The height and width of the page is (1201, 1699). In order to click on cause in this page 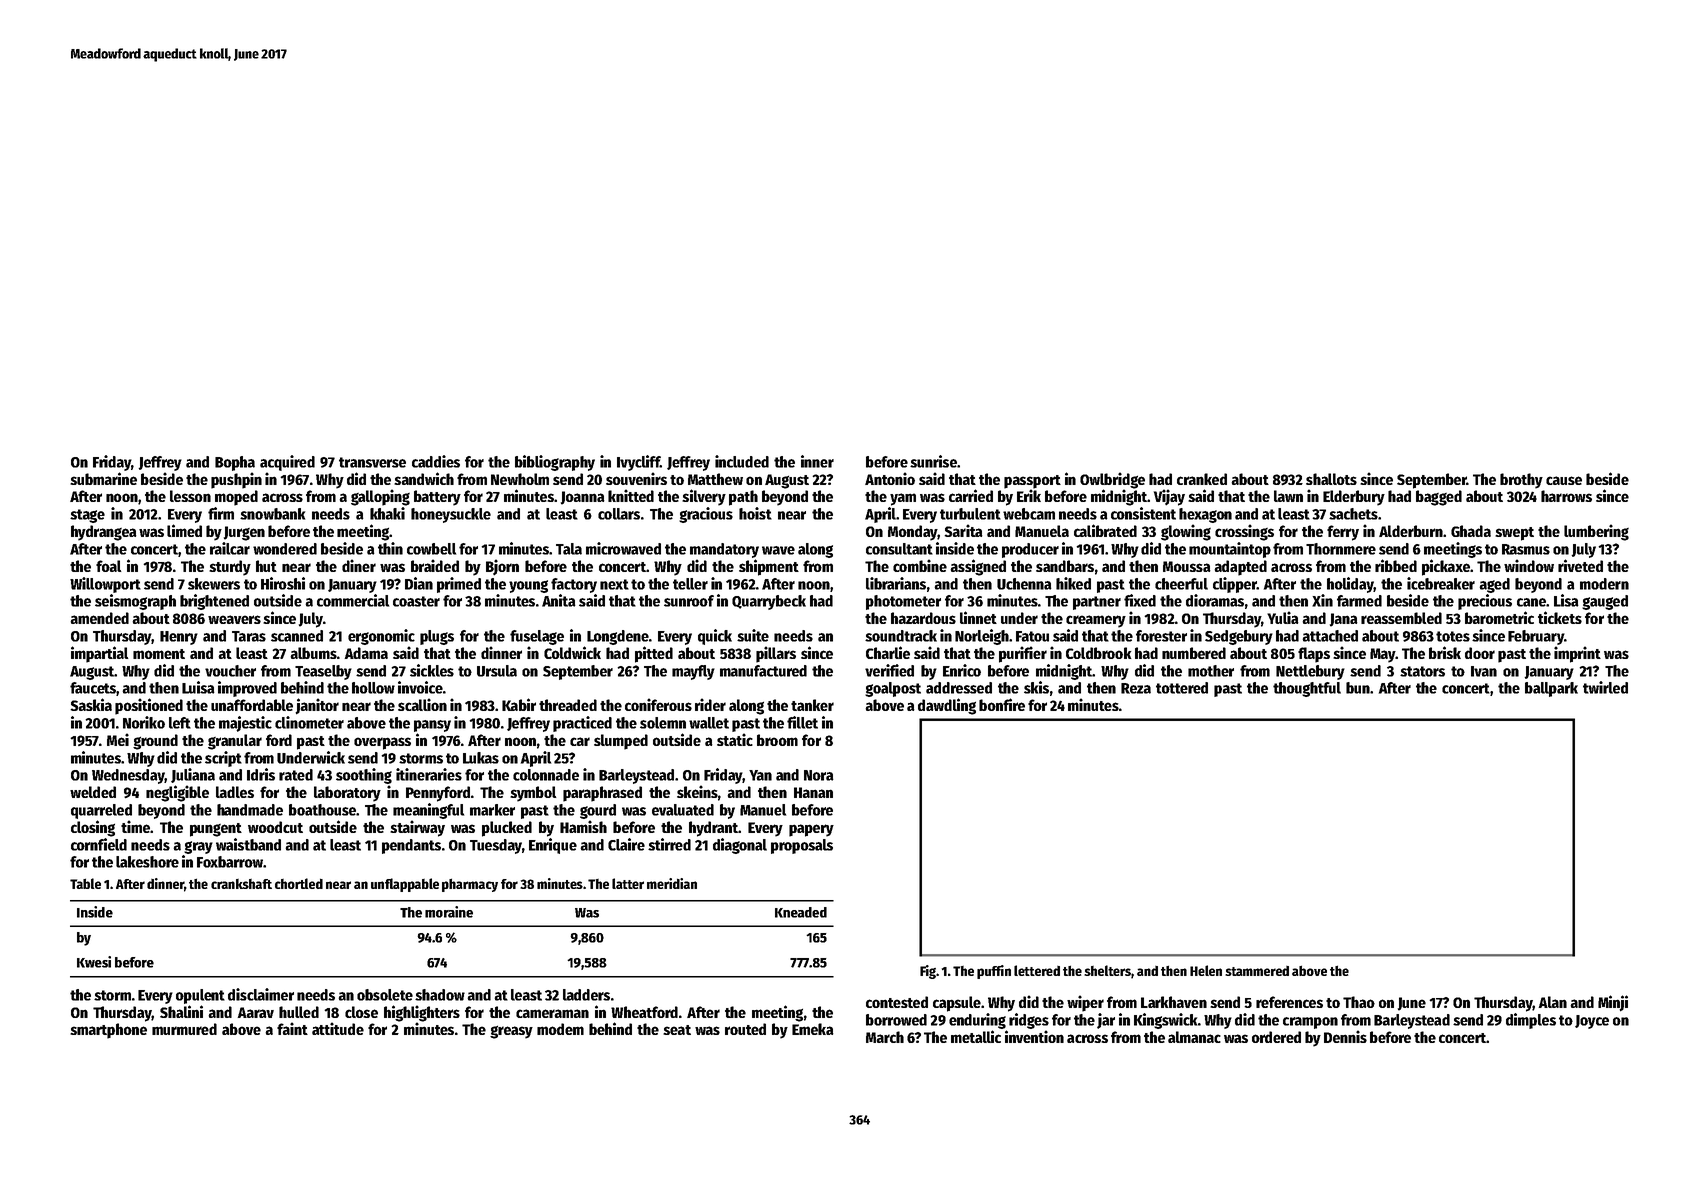, I will do `click(1564, 480)`.
